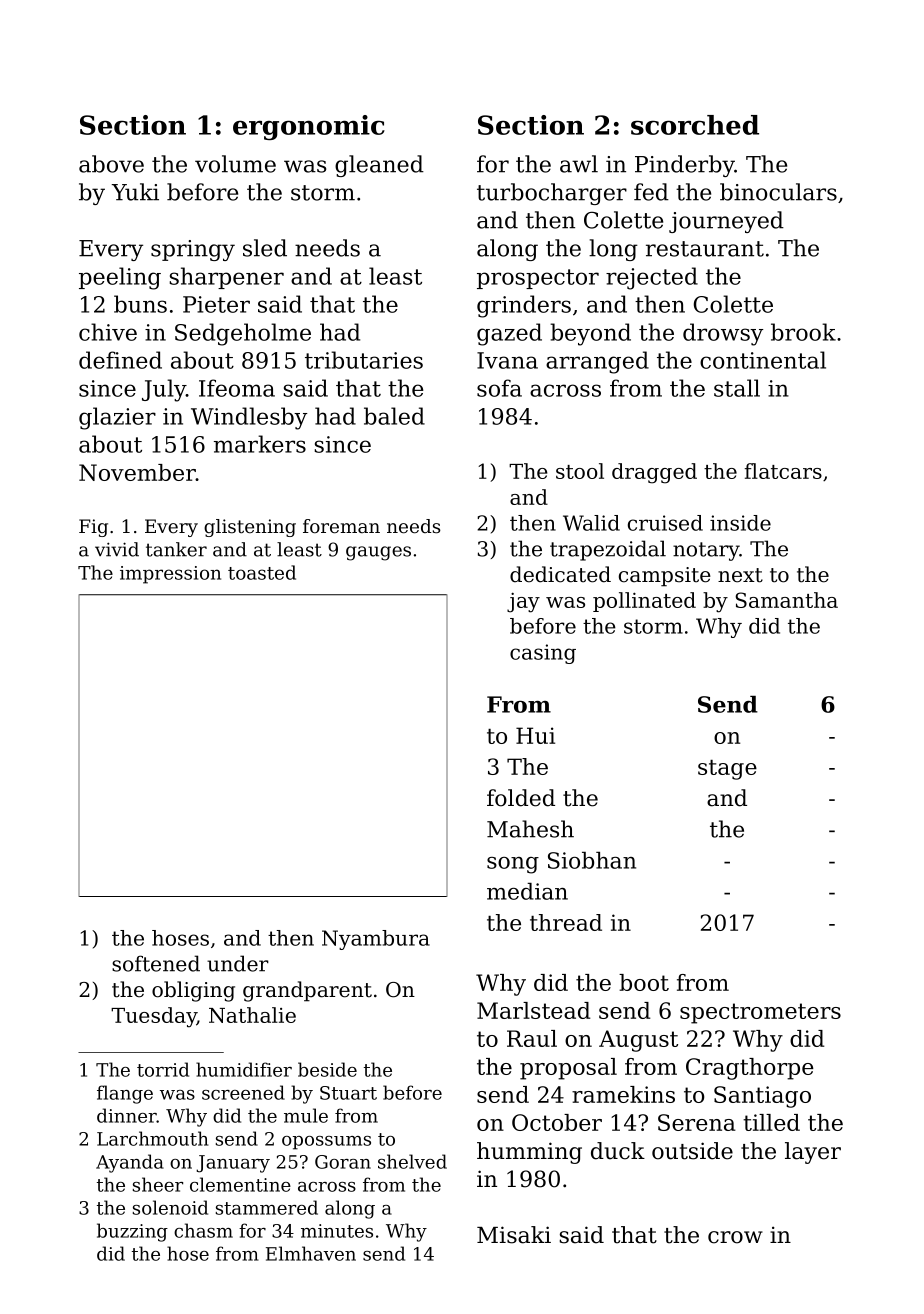  Describe the element at coordinates (499, 388) in the image. I see `sofa` at that location.
